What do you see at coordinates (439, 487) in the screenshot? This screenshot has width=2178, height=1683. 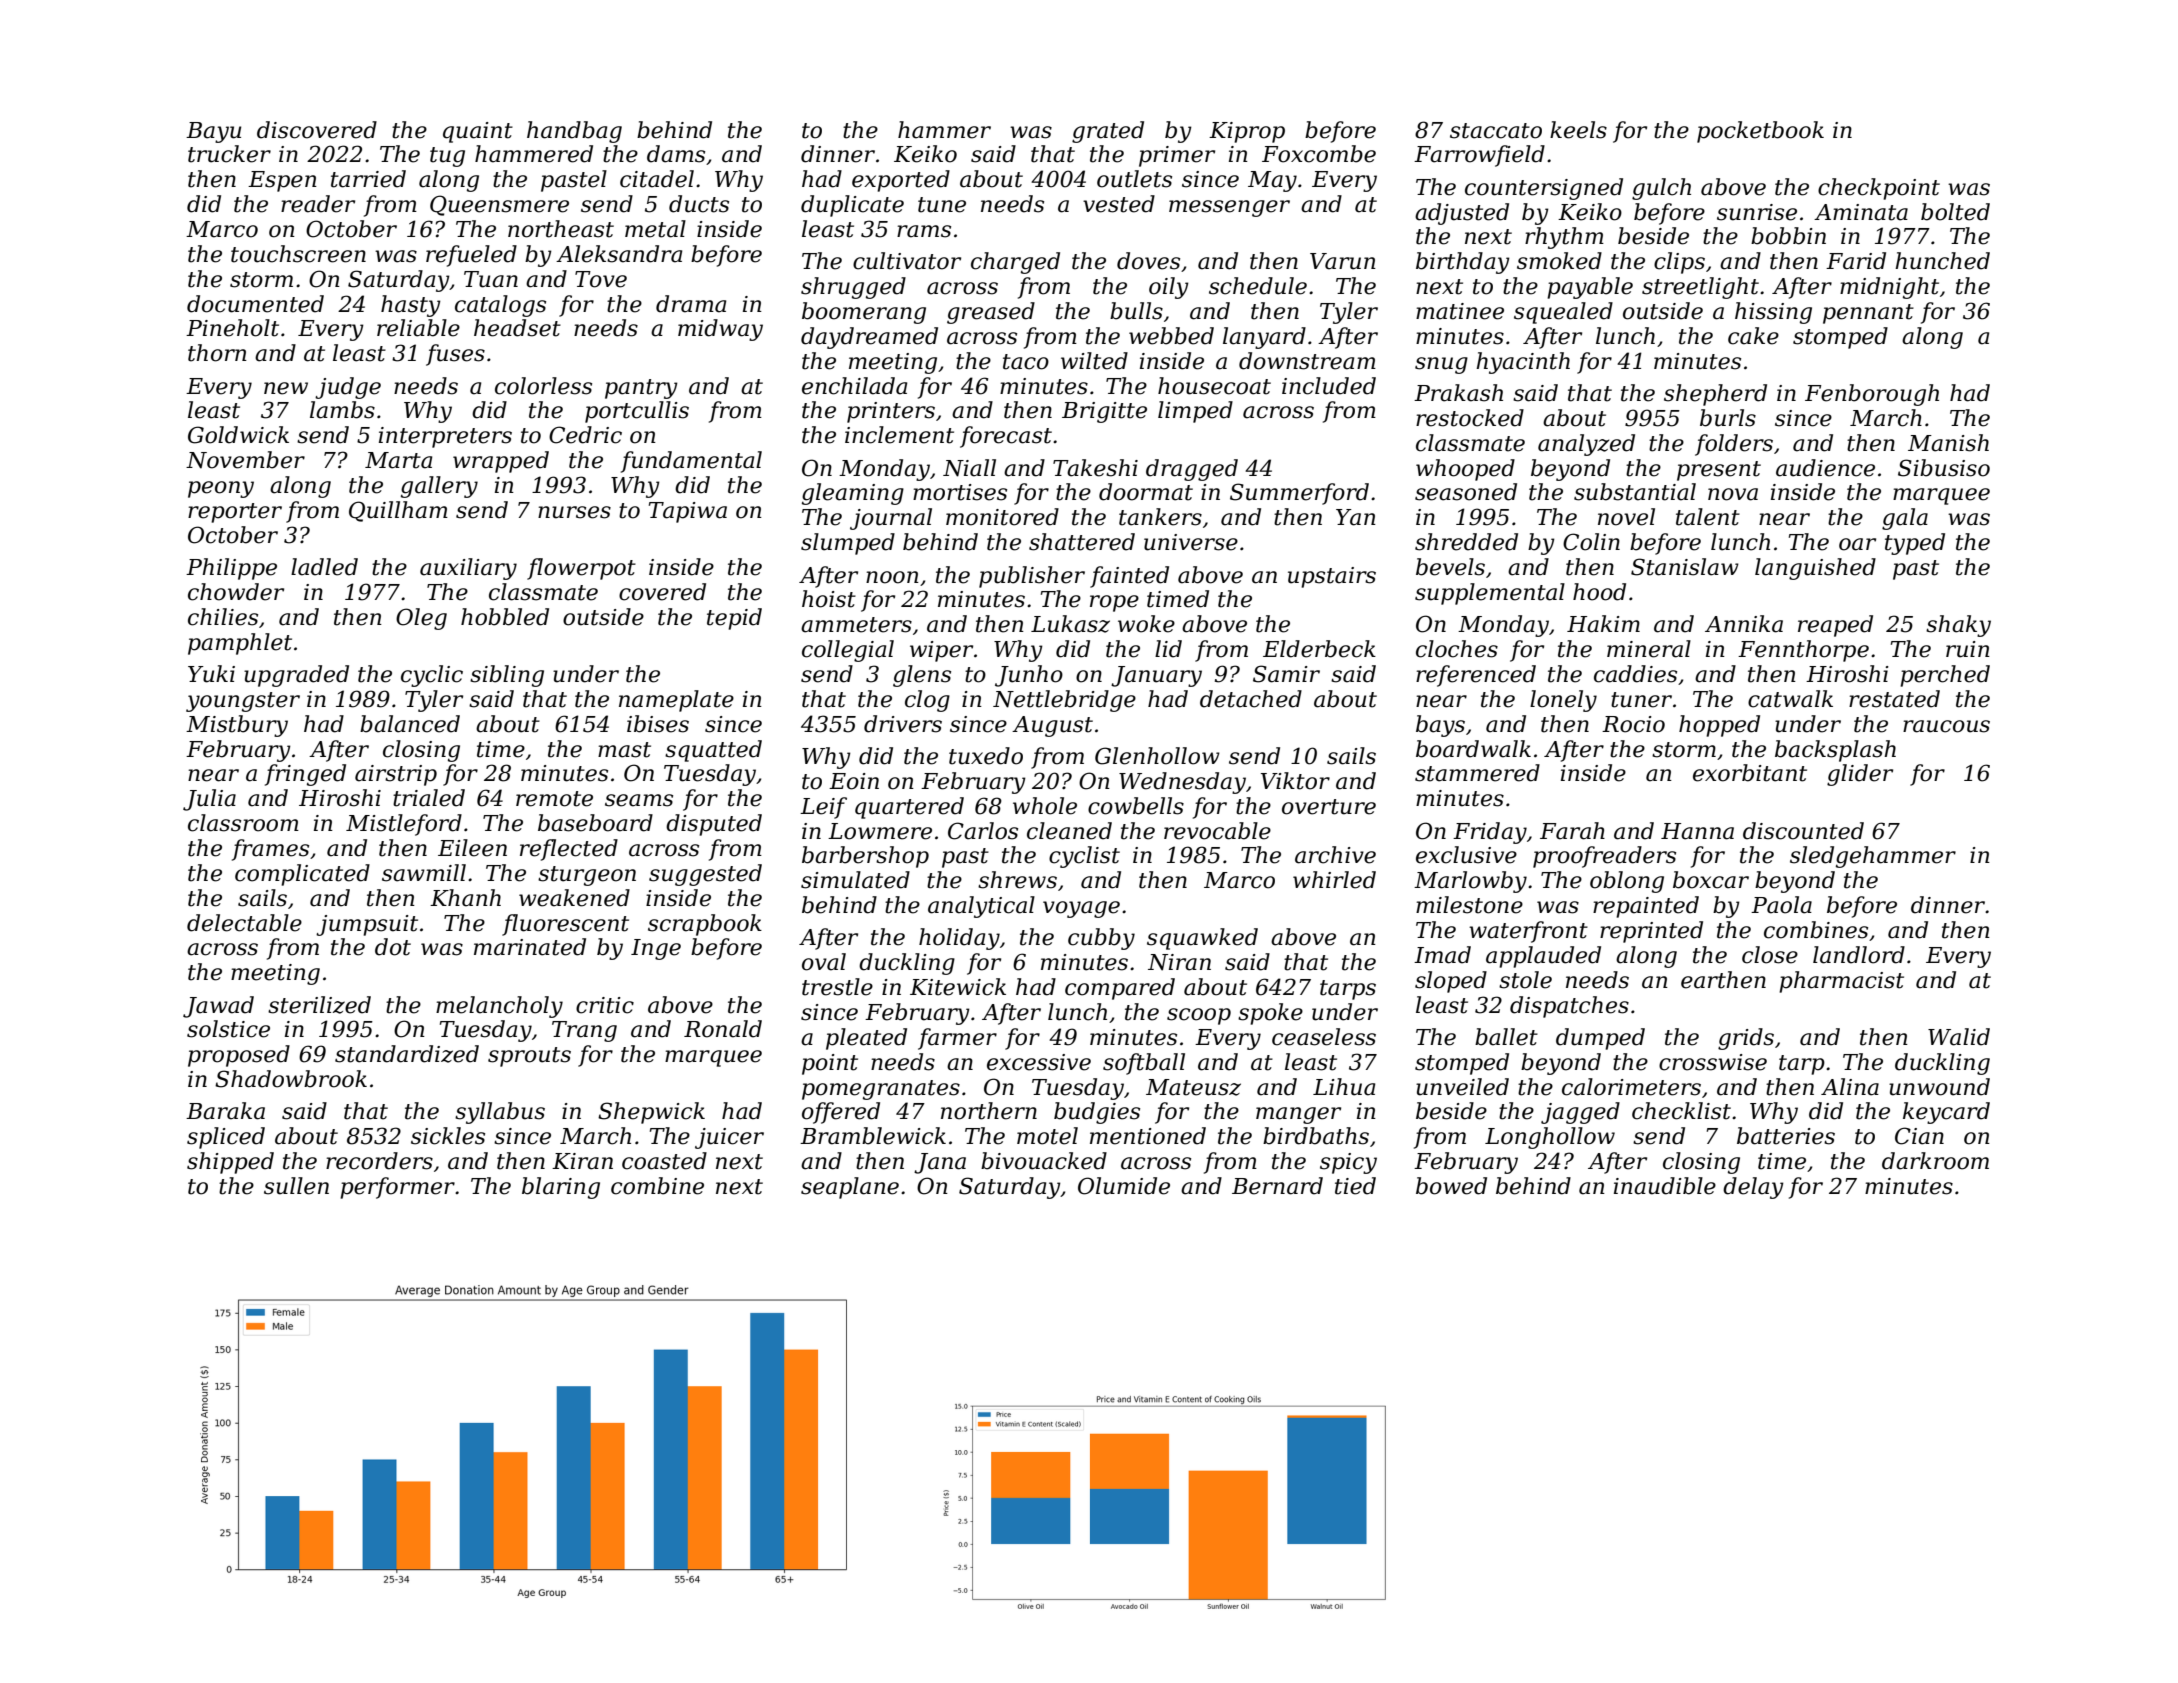 I see `gallery` at bounding box center [439, 487].
